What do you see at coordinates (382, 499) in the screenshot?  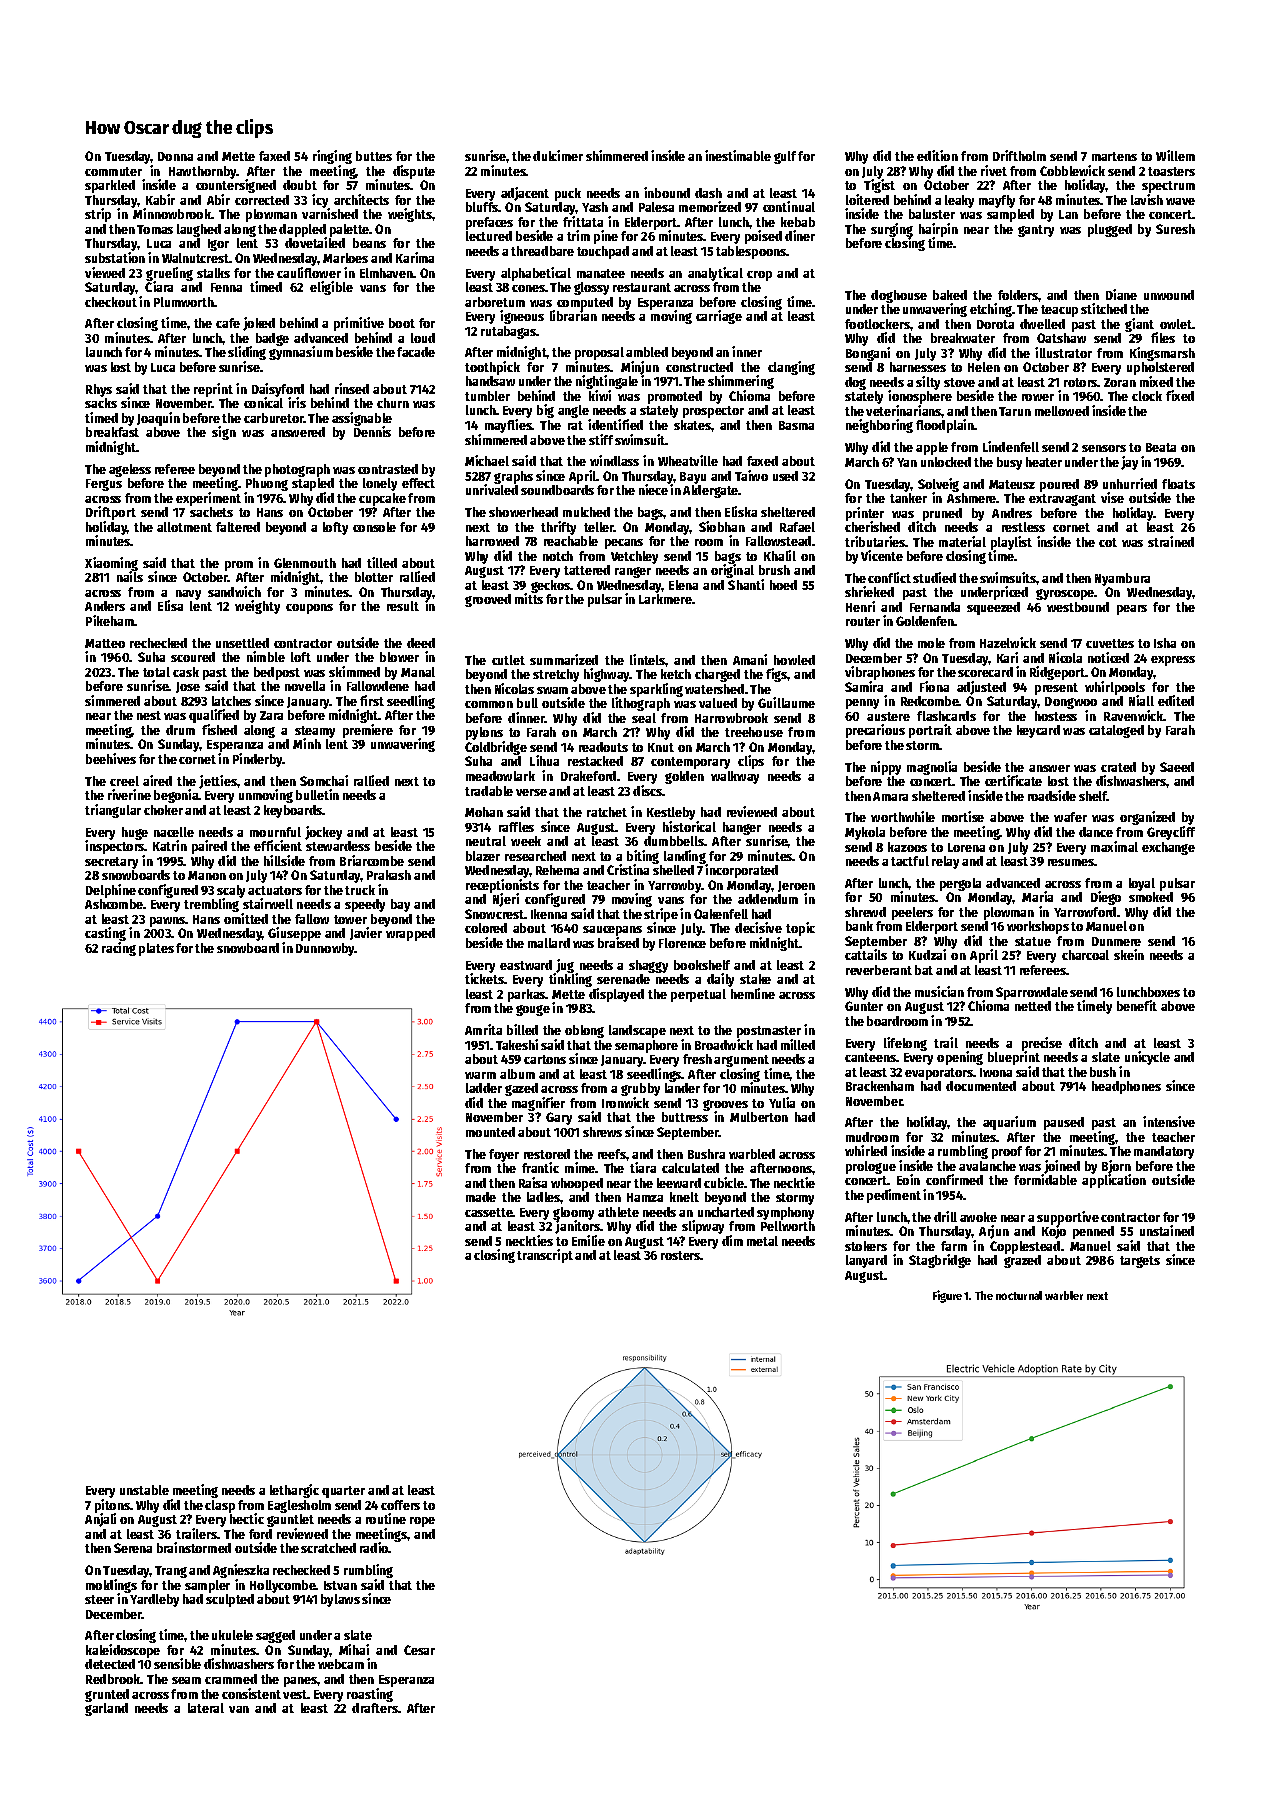 I see `cupcake` at bounding box center [382, 499].
